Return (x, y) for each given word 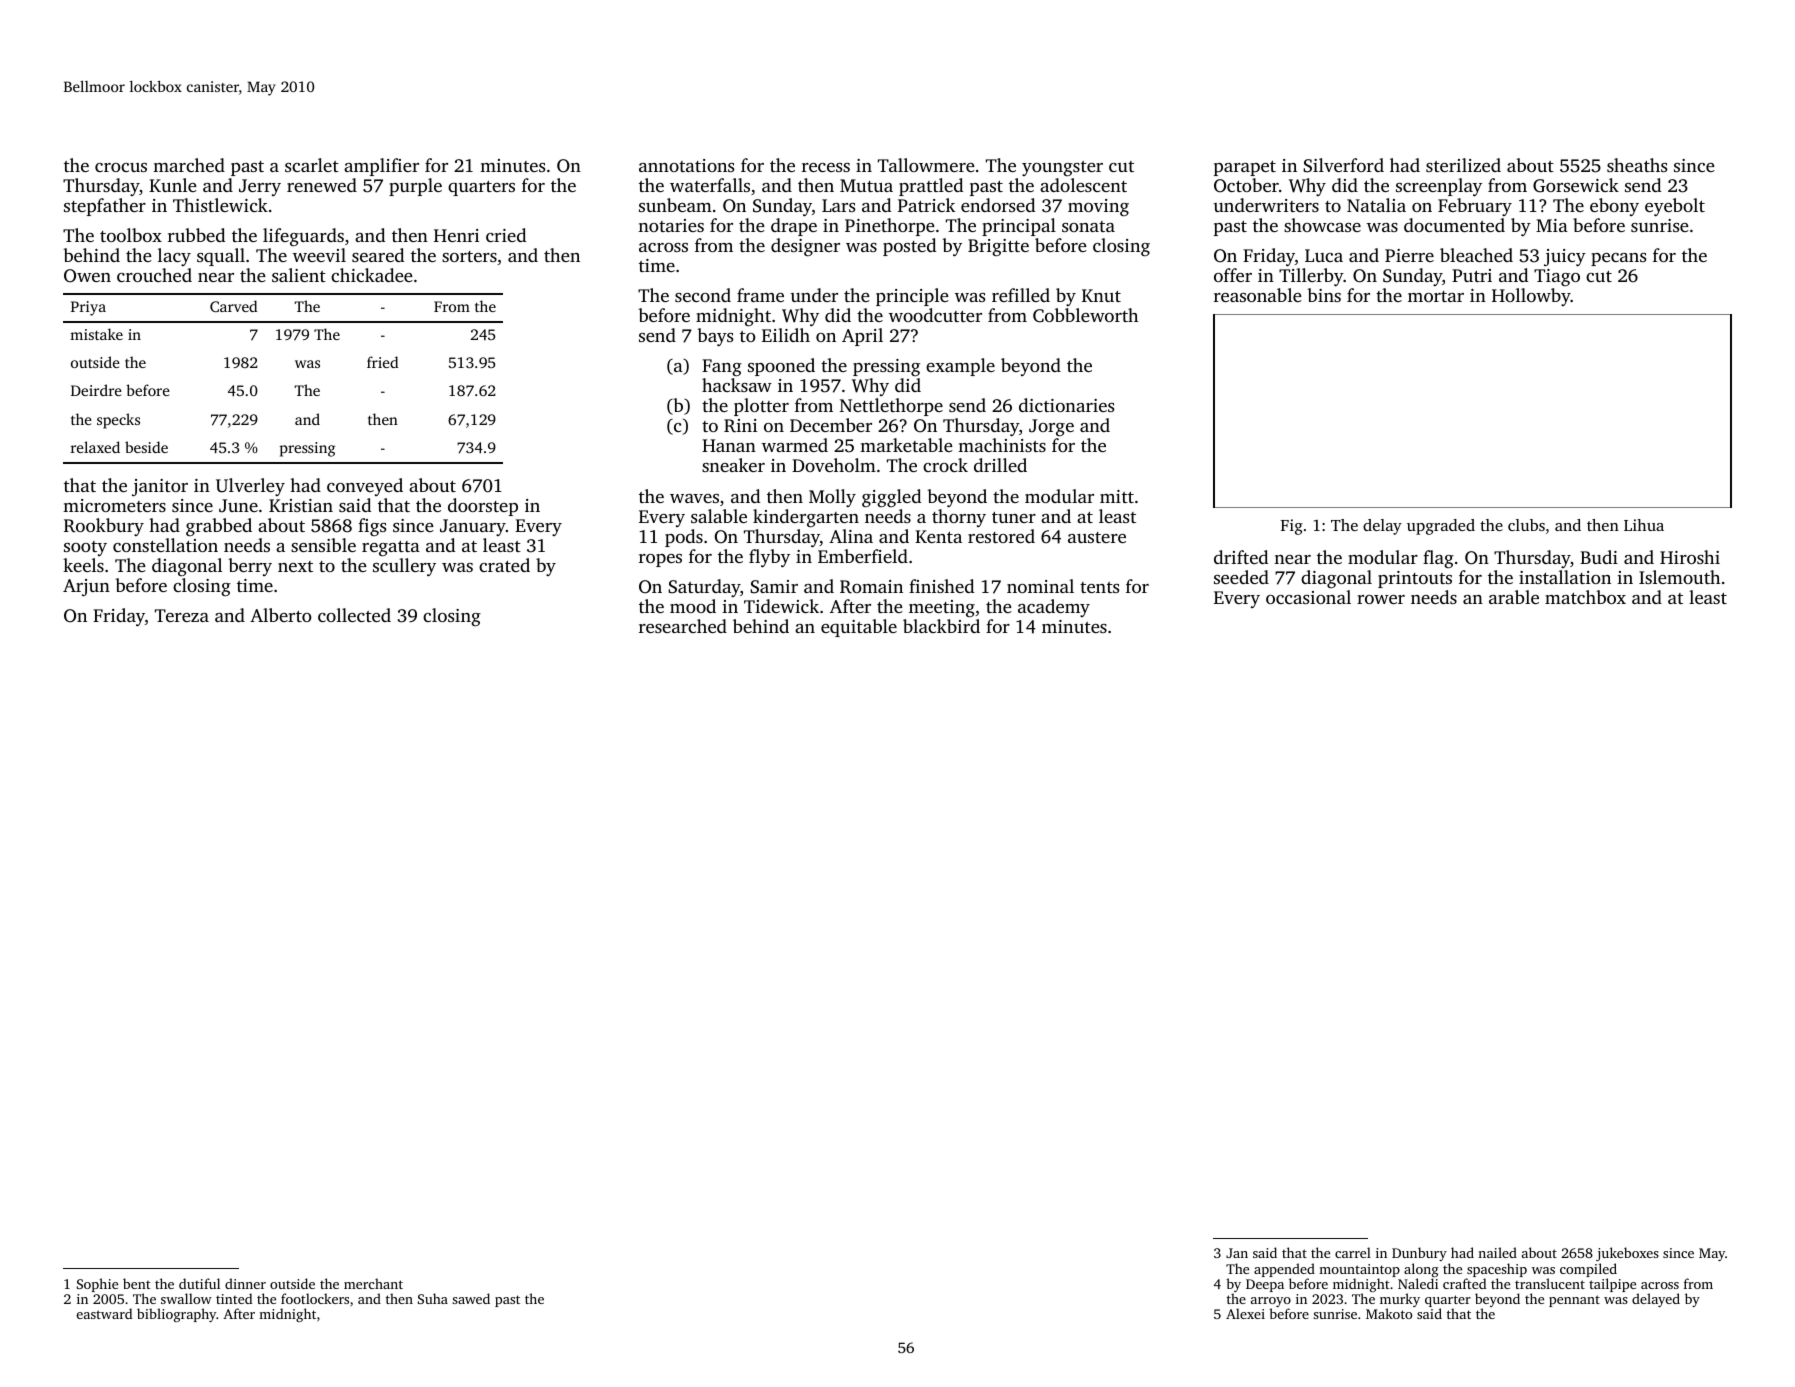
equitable (859, 628)
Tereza (182, 615)
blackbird (941, 626)
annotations (686, 165)
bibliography (177, 1315)
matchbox (1585, 597)
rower (1381, 599)
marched (189, 165)
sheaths (1637, 165)
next (295, 566)
